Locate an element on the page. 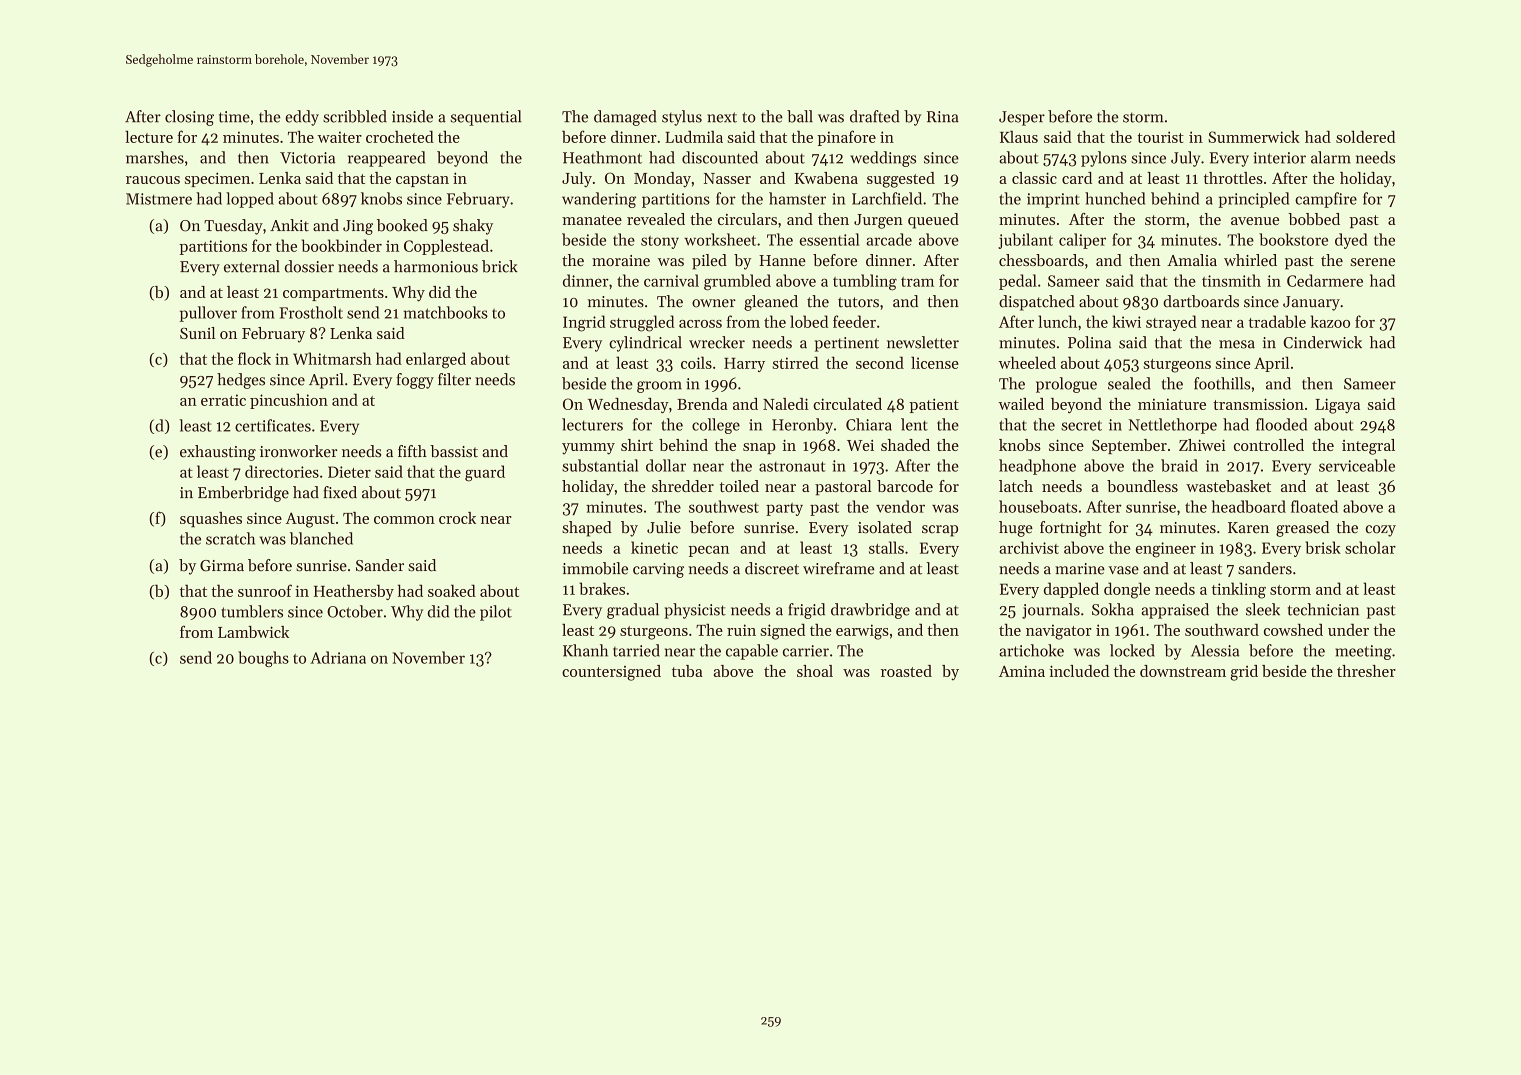 This image has height=1075, width=1521. scratch is located at coordinates (230, 538).
